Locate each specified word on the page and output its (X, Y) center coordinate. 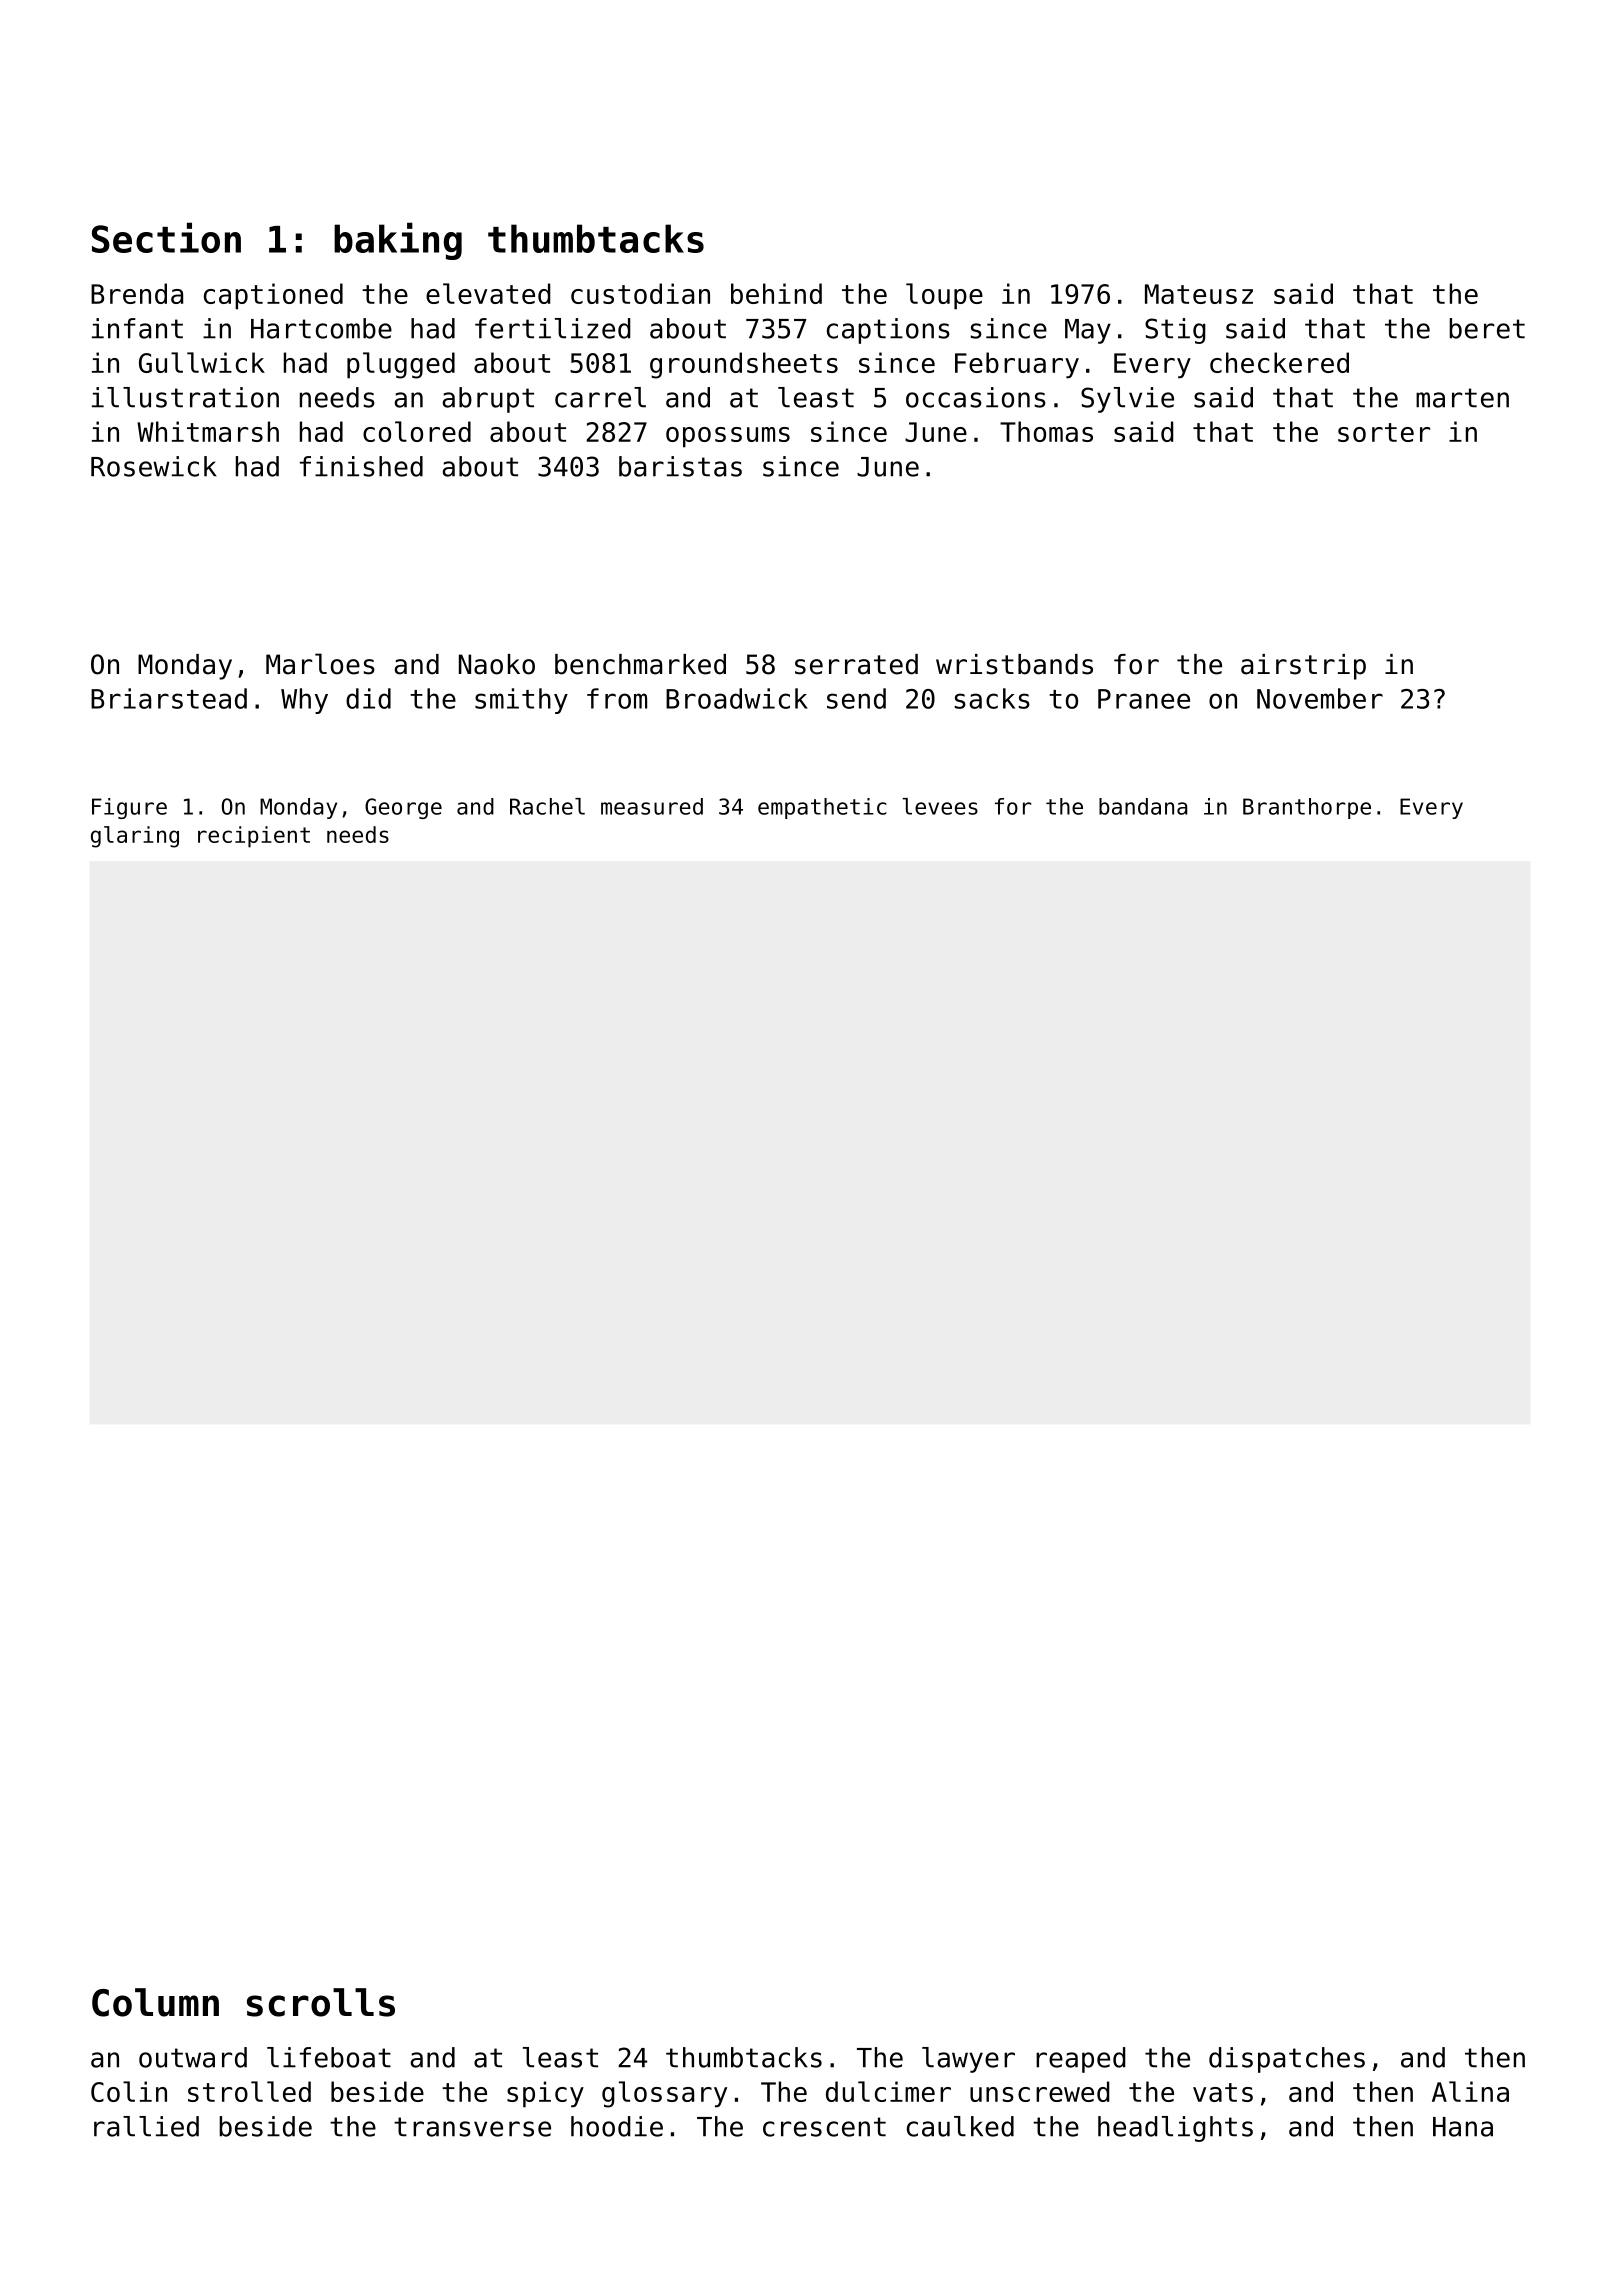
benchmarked (640, 664)
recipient (254, 837)
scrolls (321, 2002)
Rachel (547, 806)
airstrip (1303, 667)
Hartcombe (321, 328)
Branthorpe (1307, 808)
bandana (1143, 806)
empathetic (822, 808)
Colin (129, 2091)
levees (940, 806)
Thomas (1046, 431)
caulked (960, 2126)
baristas (680, 466)
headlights (1175, 2129)
